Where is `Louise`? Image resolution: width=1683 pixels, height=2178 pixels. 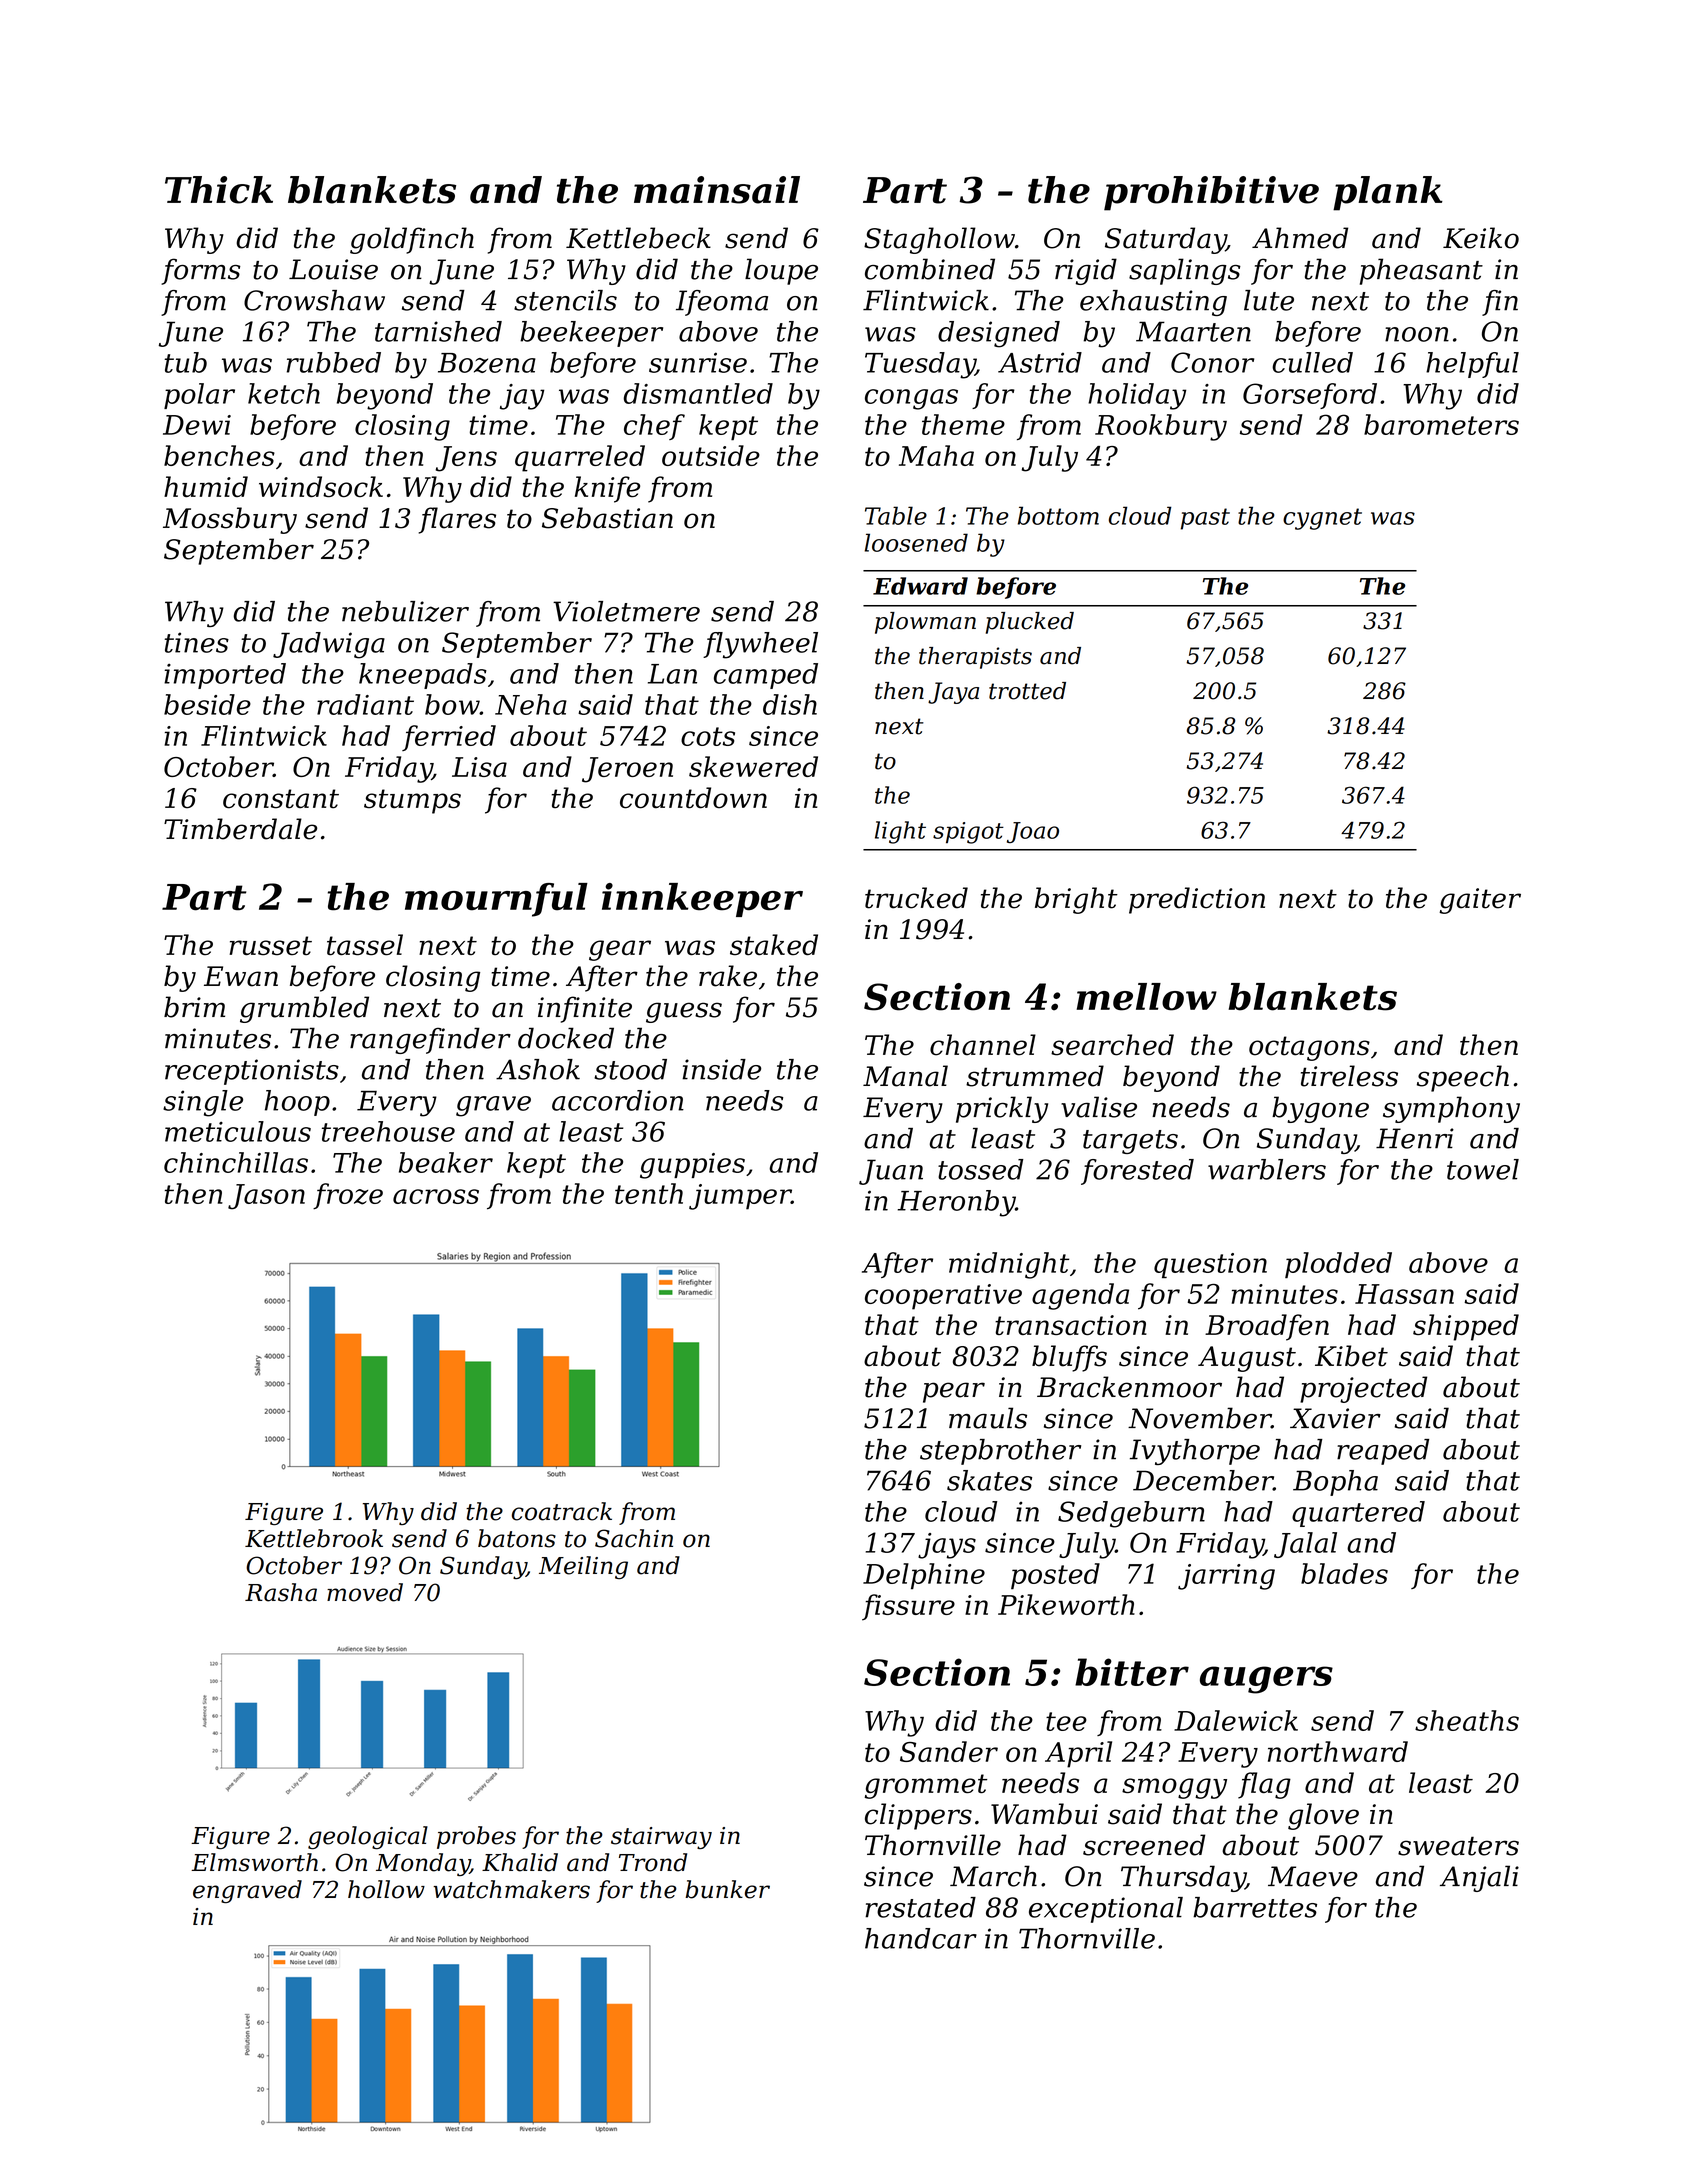
Louise is located at coordinates (333, 269).
